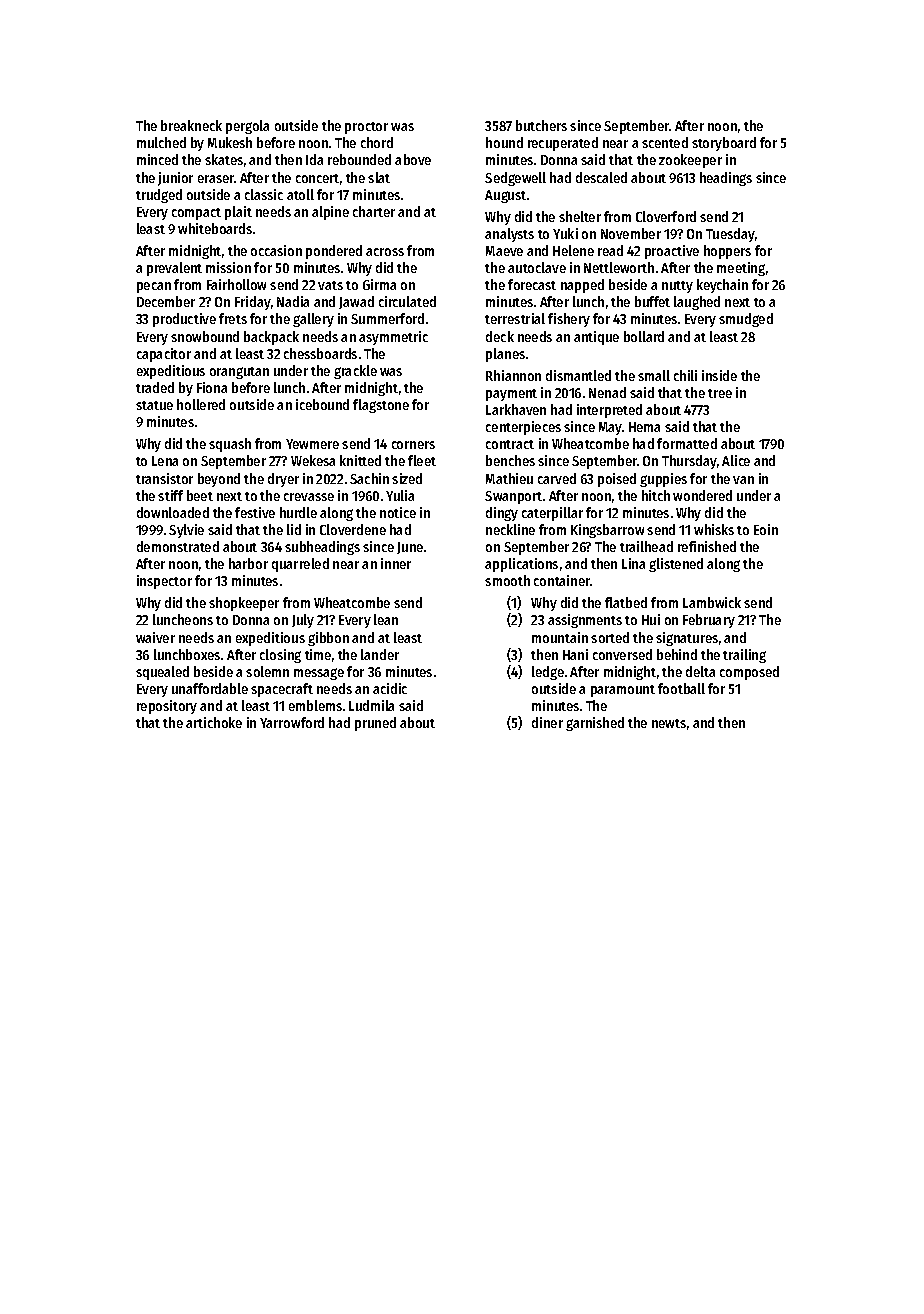 The width and height of the page is (924, 1314). What do you see at coordinates (687, 639) in the page?
I see `signatures` at bounding box center [687, 639].
